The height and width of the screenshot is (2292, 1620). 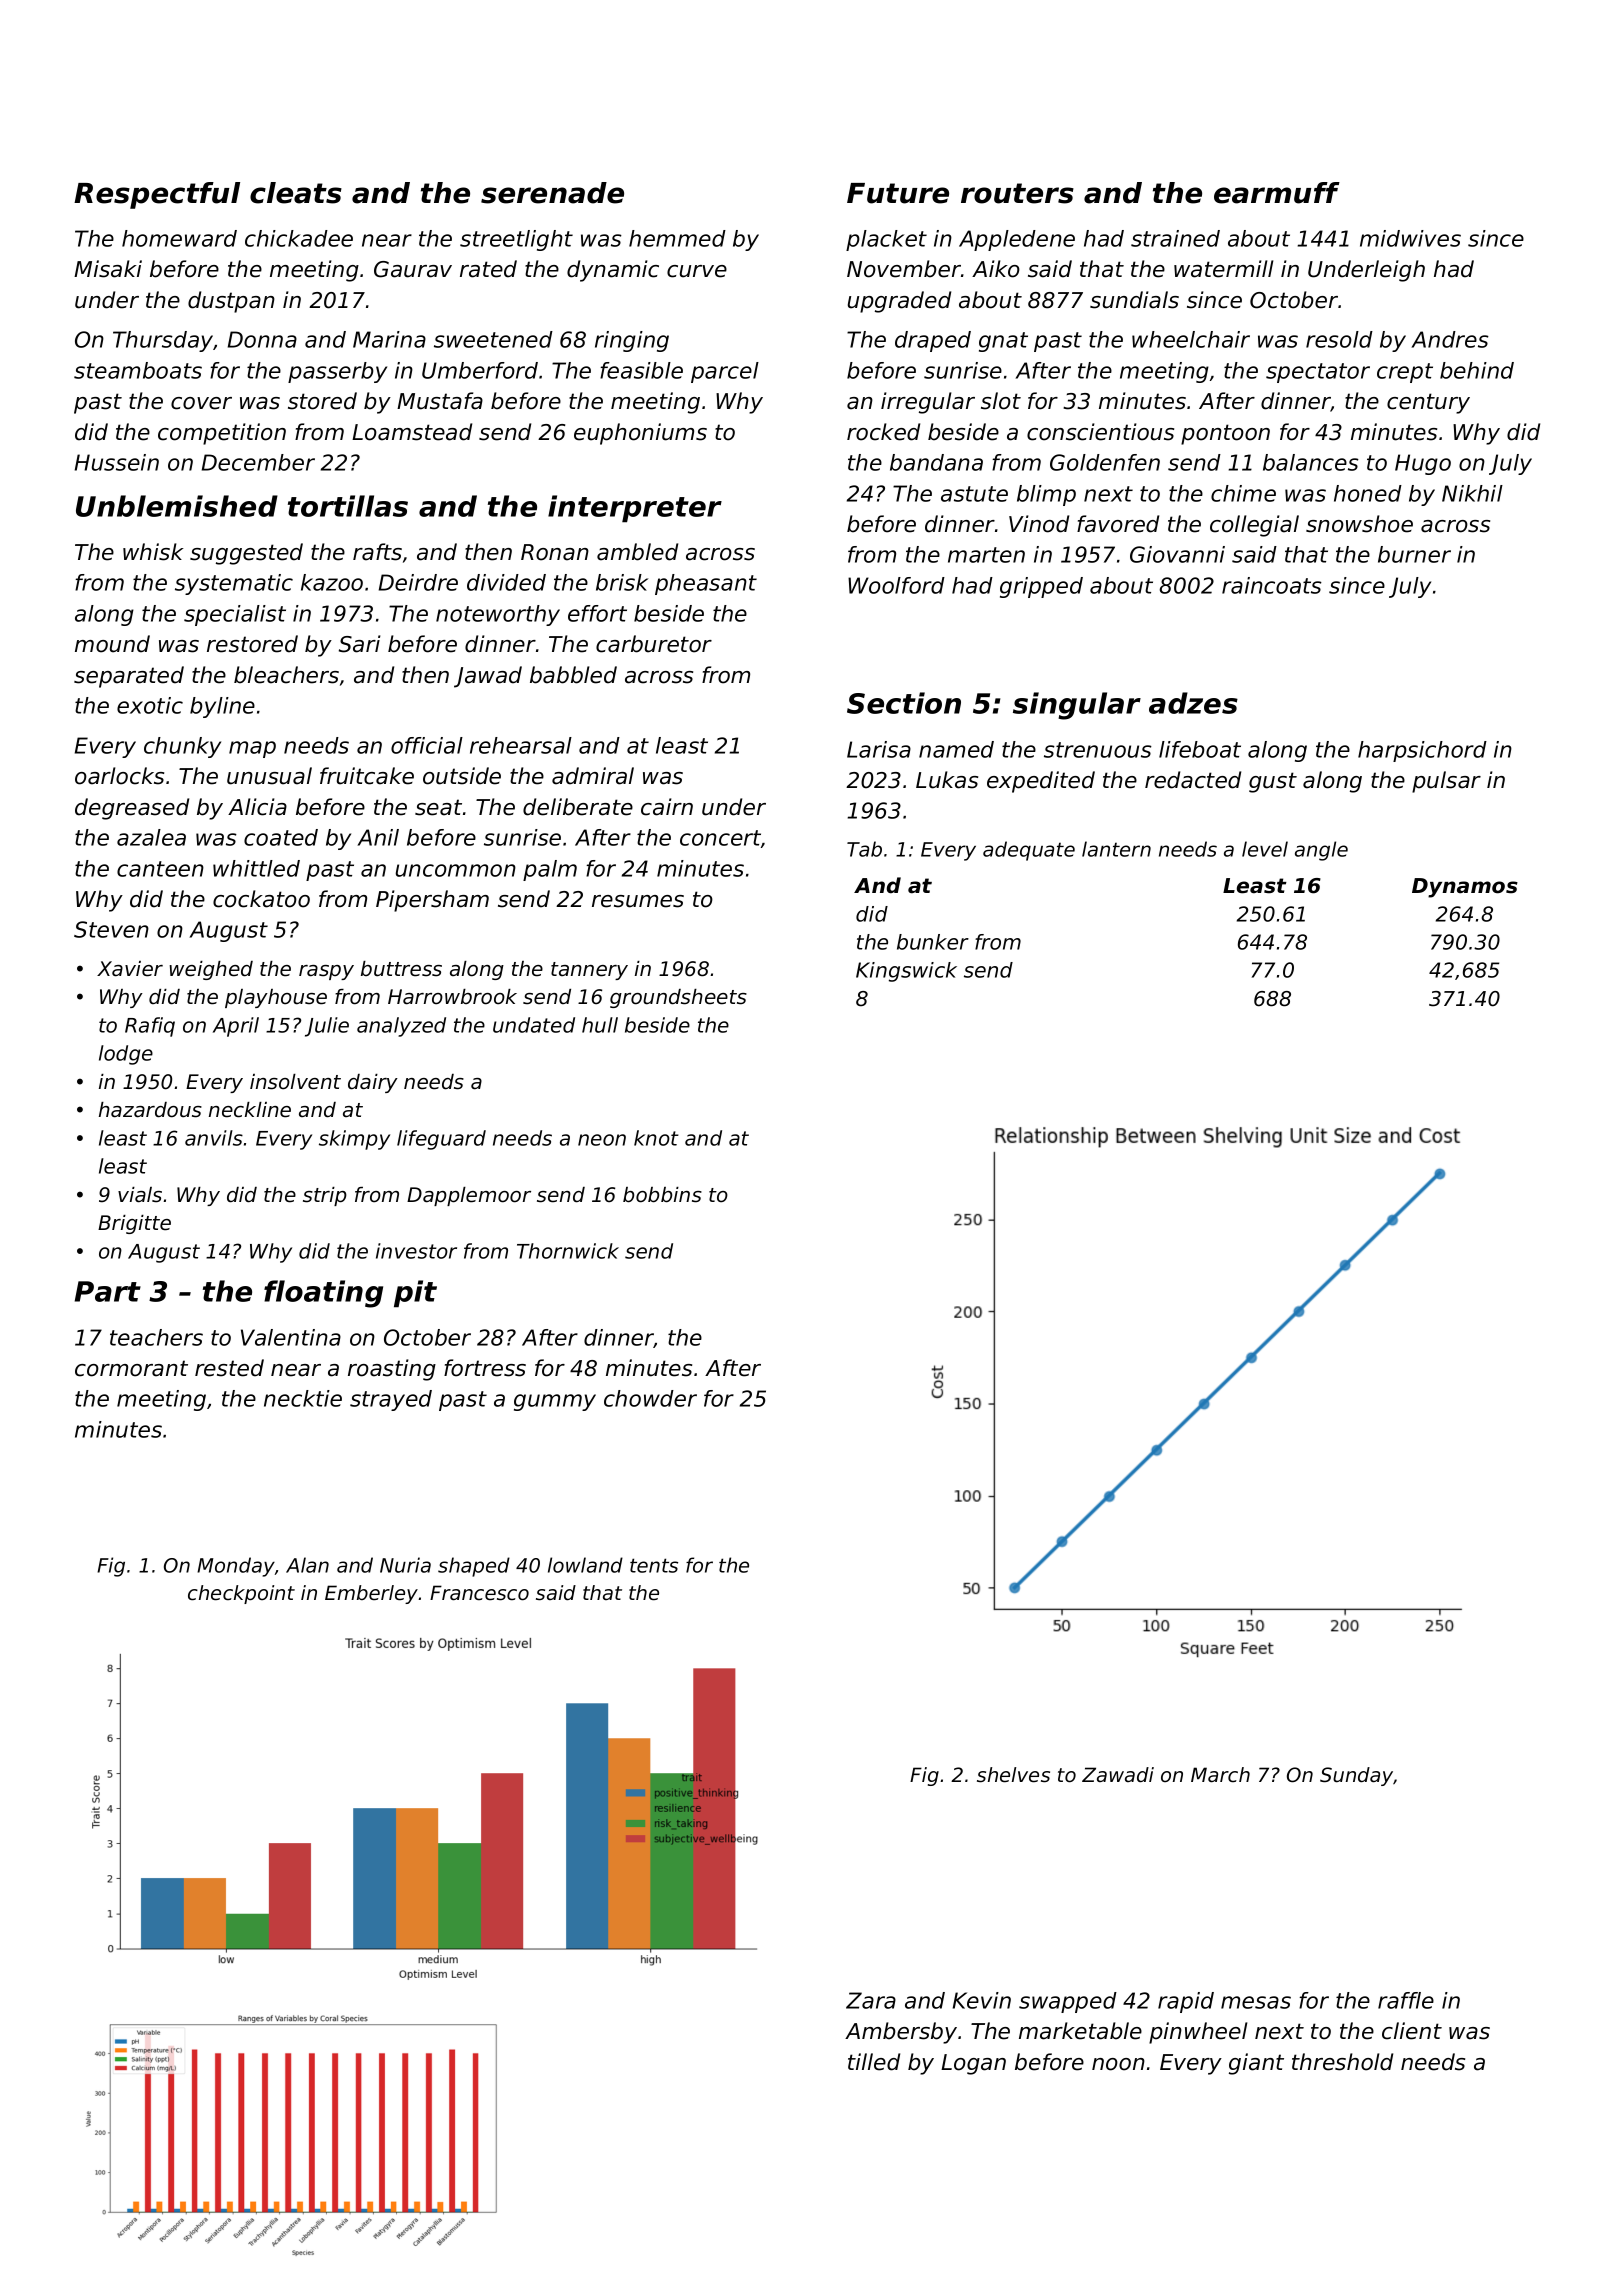 What do you see at coordinates (354, 1140) in the screenshot?
I see `skimpy` at bounding box center [354, 1140].
